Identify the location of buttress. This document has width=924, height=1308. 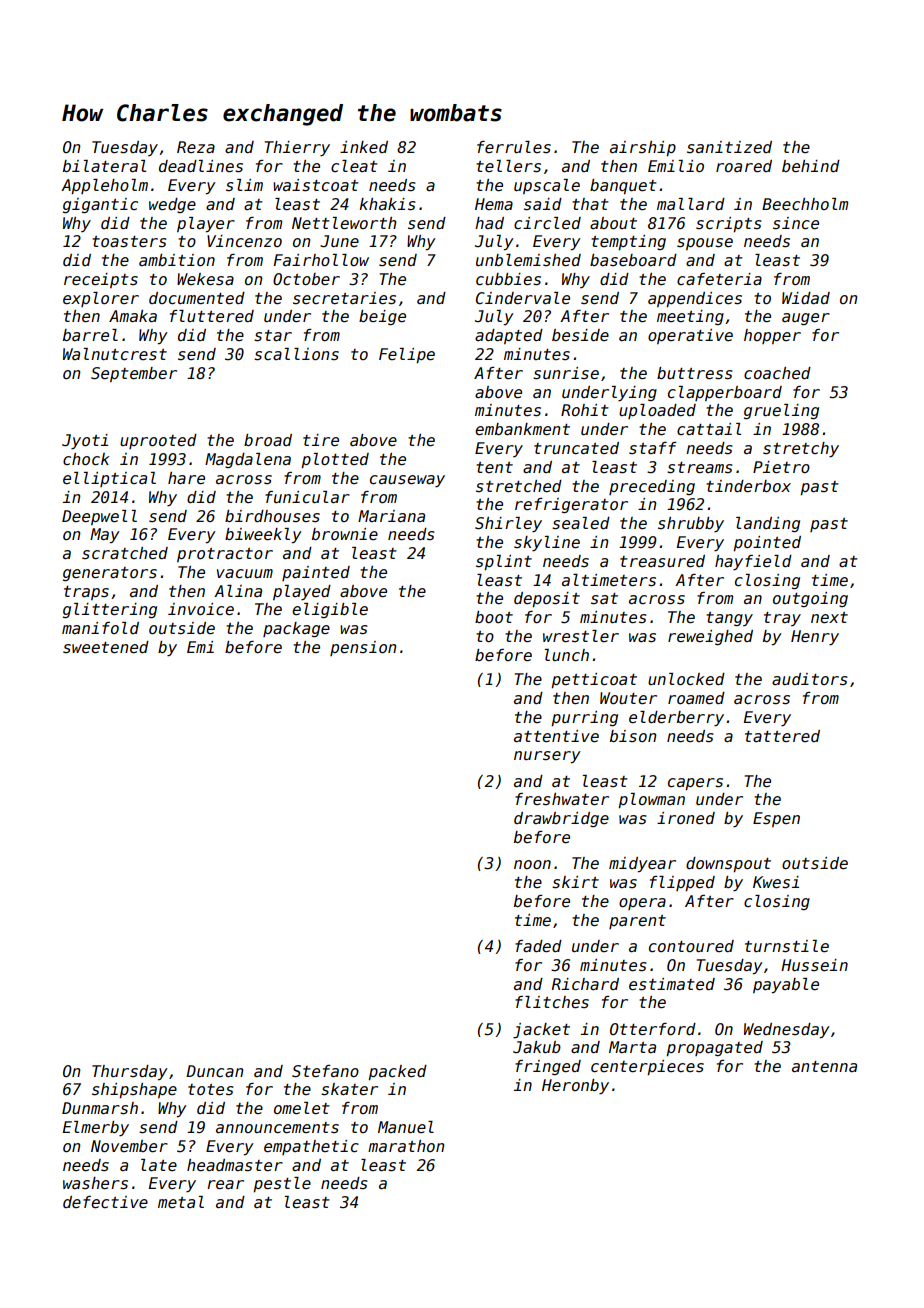
(695, 373).
